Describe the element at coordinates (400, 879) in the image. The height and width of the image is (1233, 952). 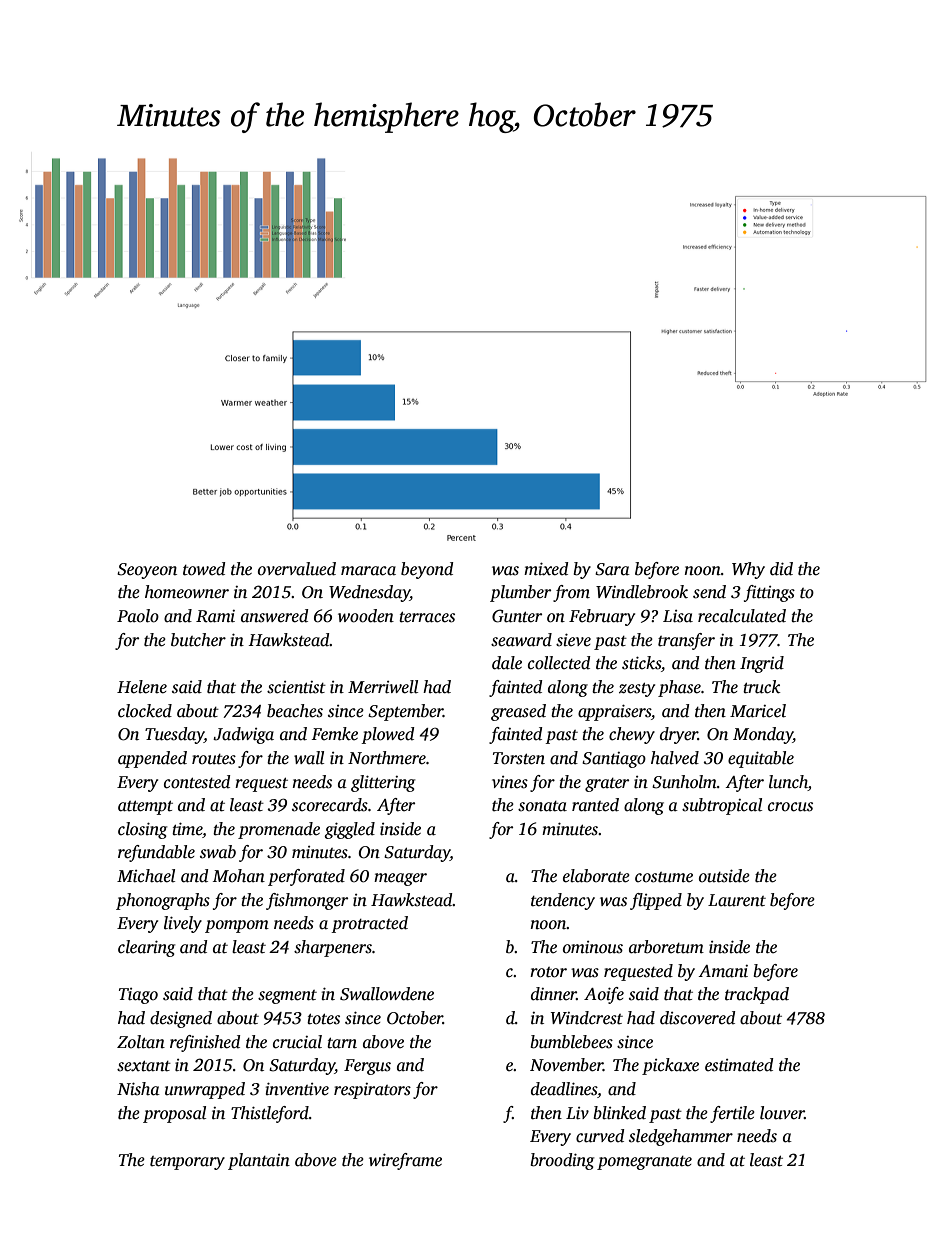
I see `meager` at that location.
